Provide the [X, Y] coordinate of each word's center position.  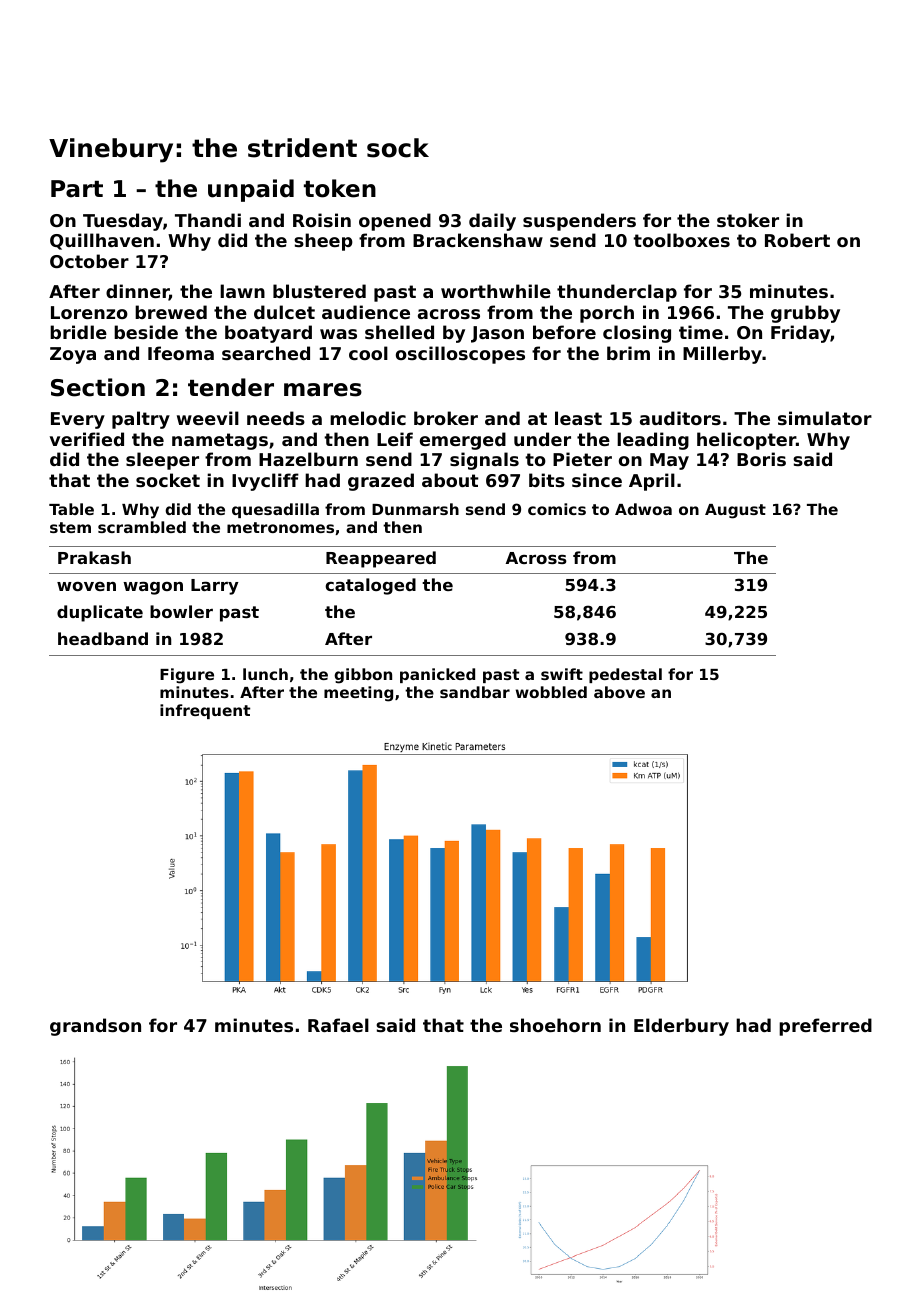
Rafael [338, 1025]
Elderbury [681, 1027]
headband [103, 638]
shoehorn [555, 1025]
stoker [748, 220]
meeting [358, 694]
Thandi [208, 220]
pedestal [625, 675]
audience [366, 312]
